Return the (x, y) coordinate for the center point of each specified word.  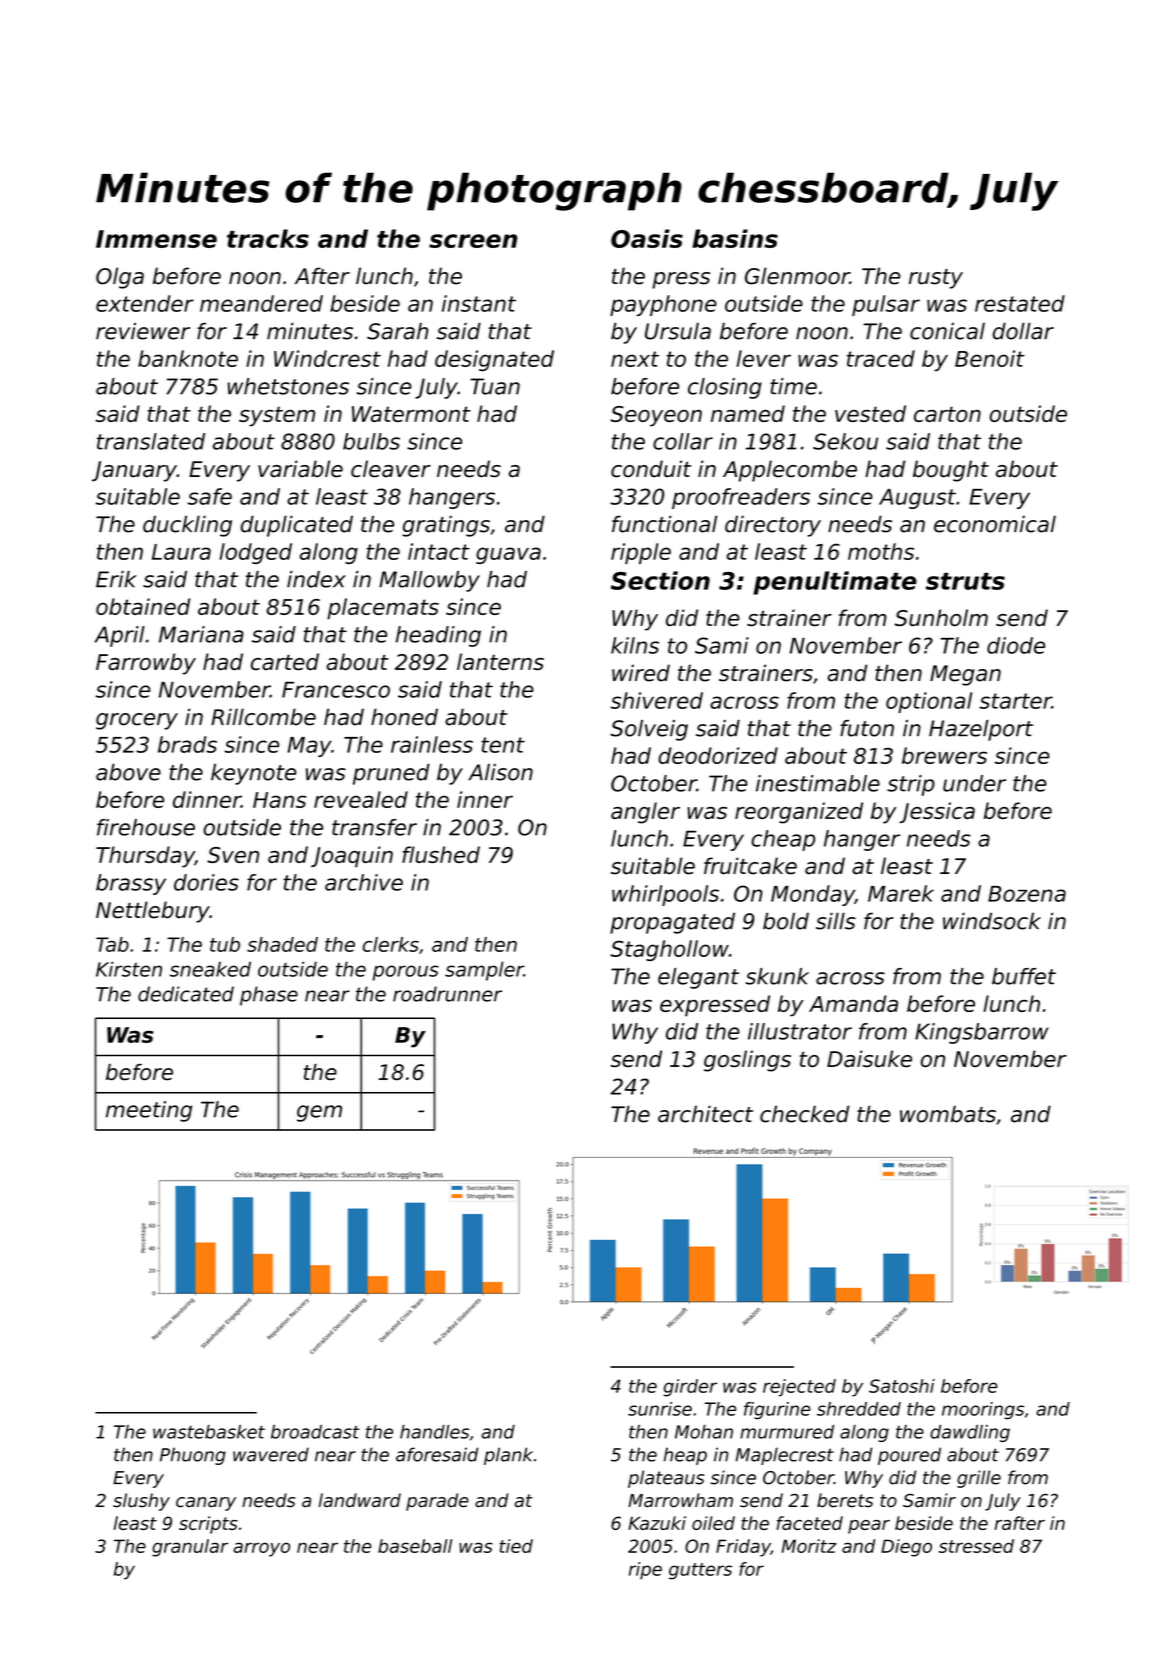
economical (995, 524)
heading (438, 636)
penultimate (835, 583)
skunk (777, 976)
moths (881, 551)
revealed (361, 799)
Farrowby (146, 664)
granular (190, 1548)
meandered (261, 303)
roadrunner (447, 994)
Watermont (411, 414)
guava (508, 555)
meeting (149, 1111)
